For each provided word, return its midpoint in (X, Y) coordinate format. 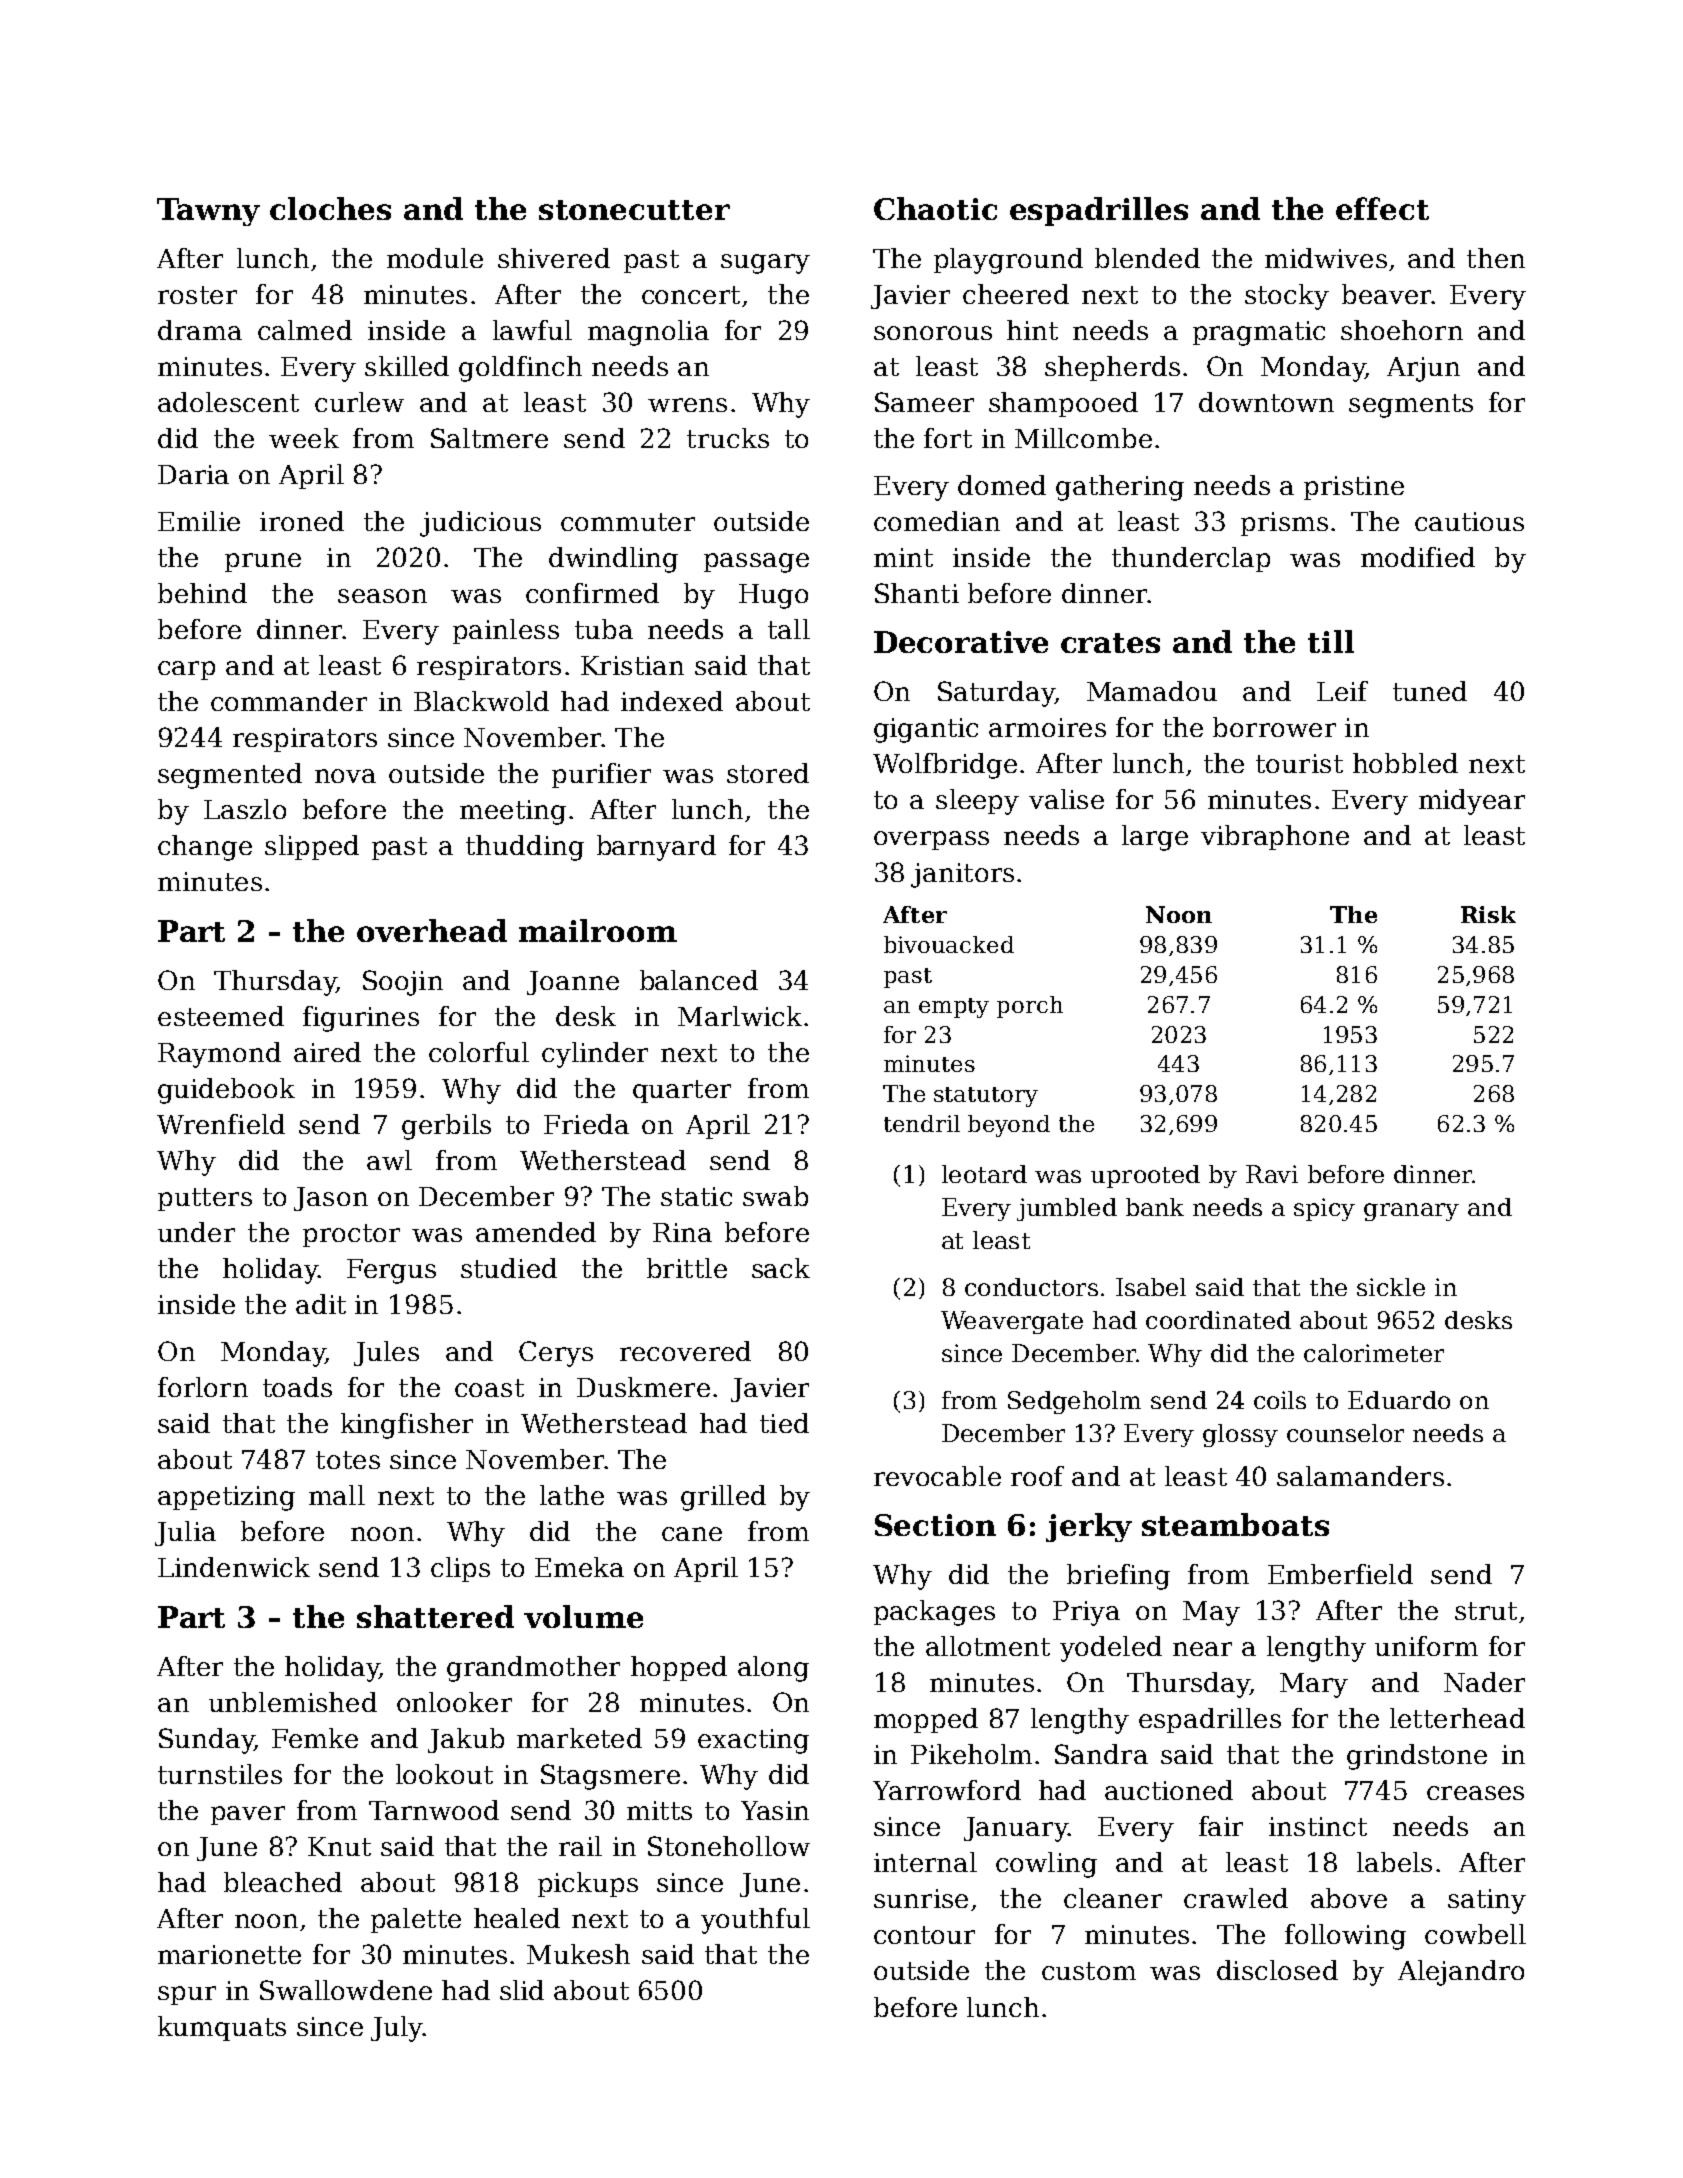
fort (948, 438)
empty (954, 1008)
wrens (687, 405)
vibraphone (1275, 837)
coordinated (1218, 1320)
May (1211, 1613)
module (435, 258)
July (397, 2029)
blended (1147, 258)
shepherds (1112, 368)
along (773, 1669)
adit (321, 1304)
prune (263, 562)
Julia (185, 1533)
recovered (685, 1351)
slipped (312, 847)
